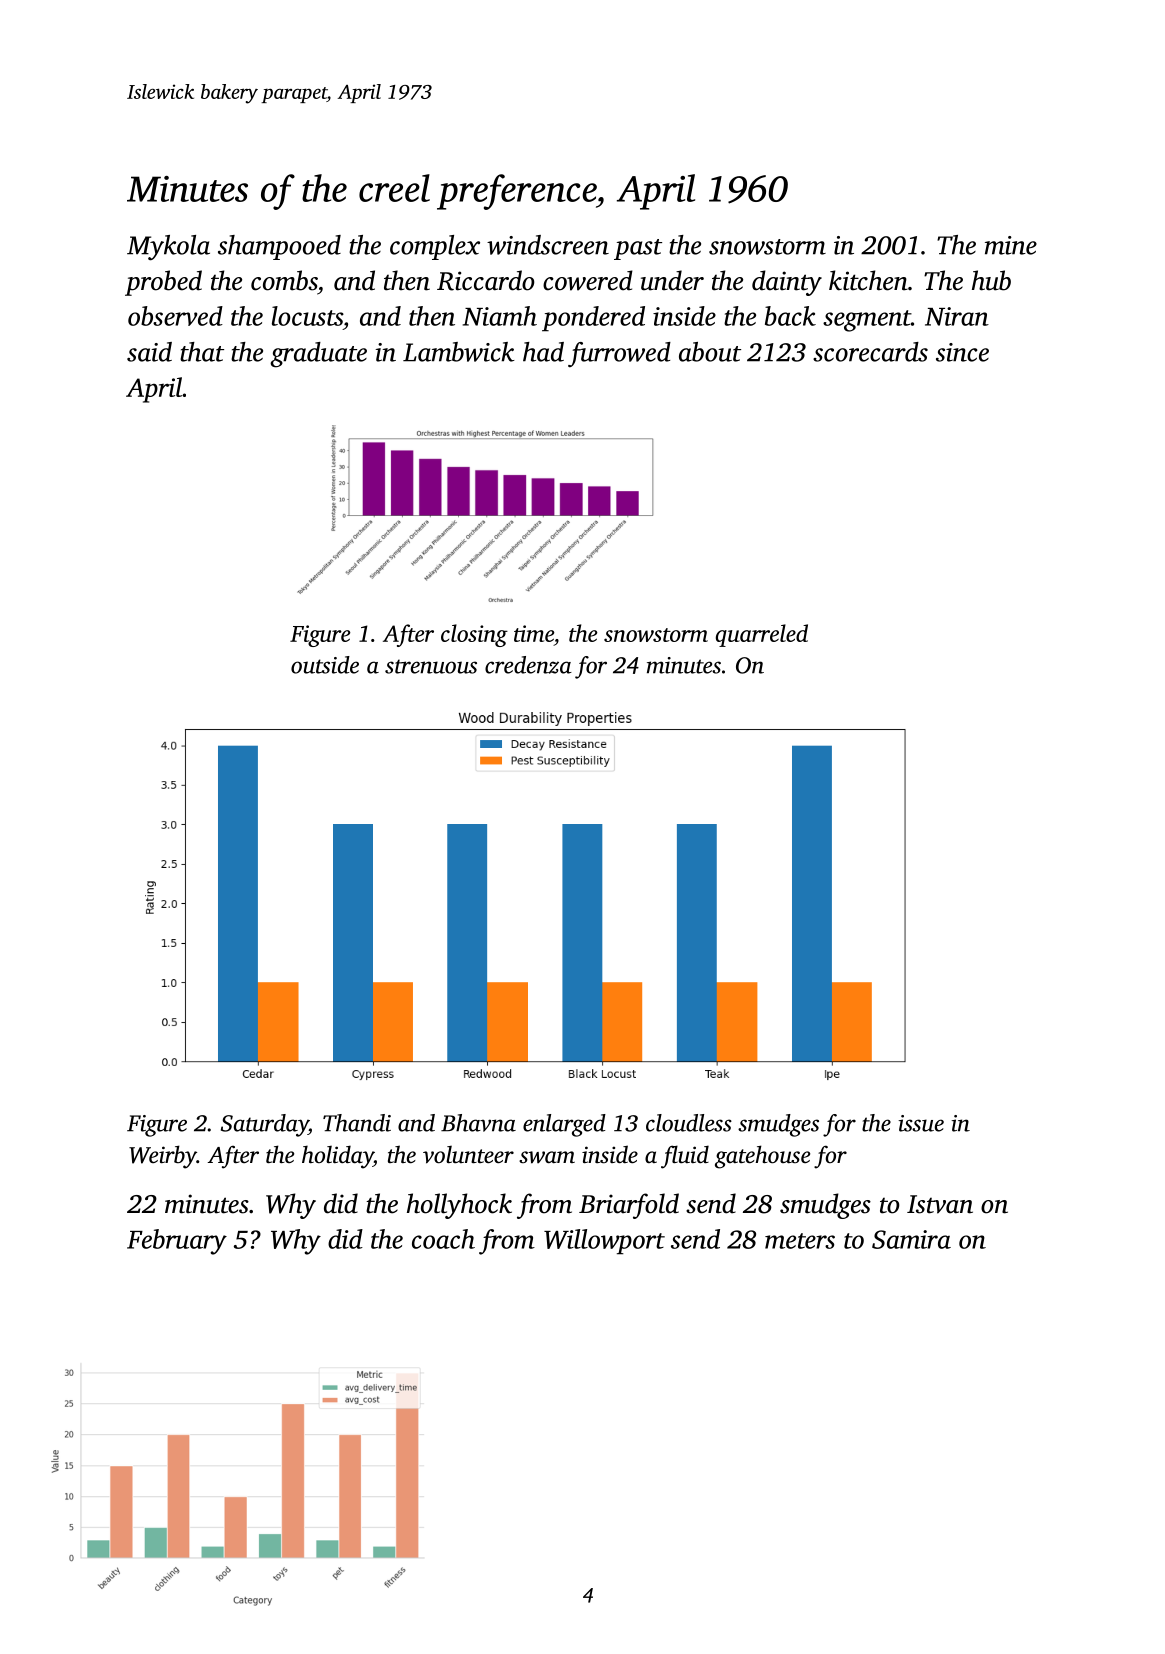  Describe the element at coordinates (474, 635) in the document. I see `closing` at that location.
